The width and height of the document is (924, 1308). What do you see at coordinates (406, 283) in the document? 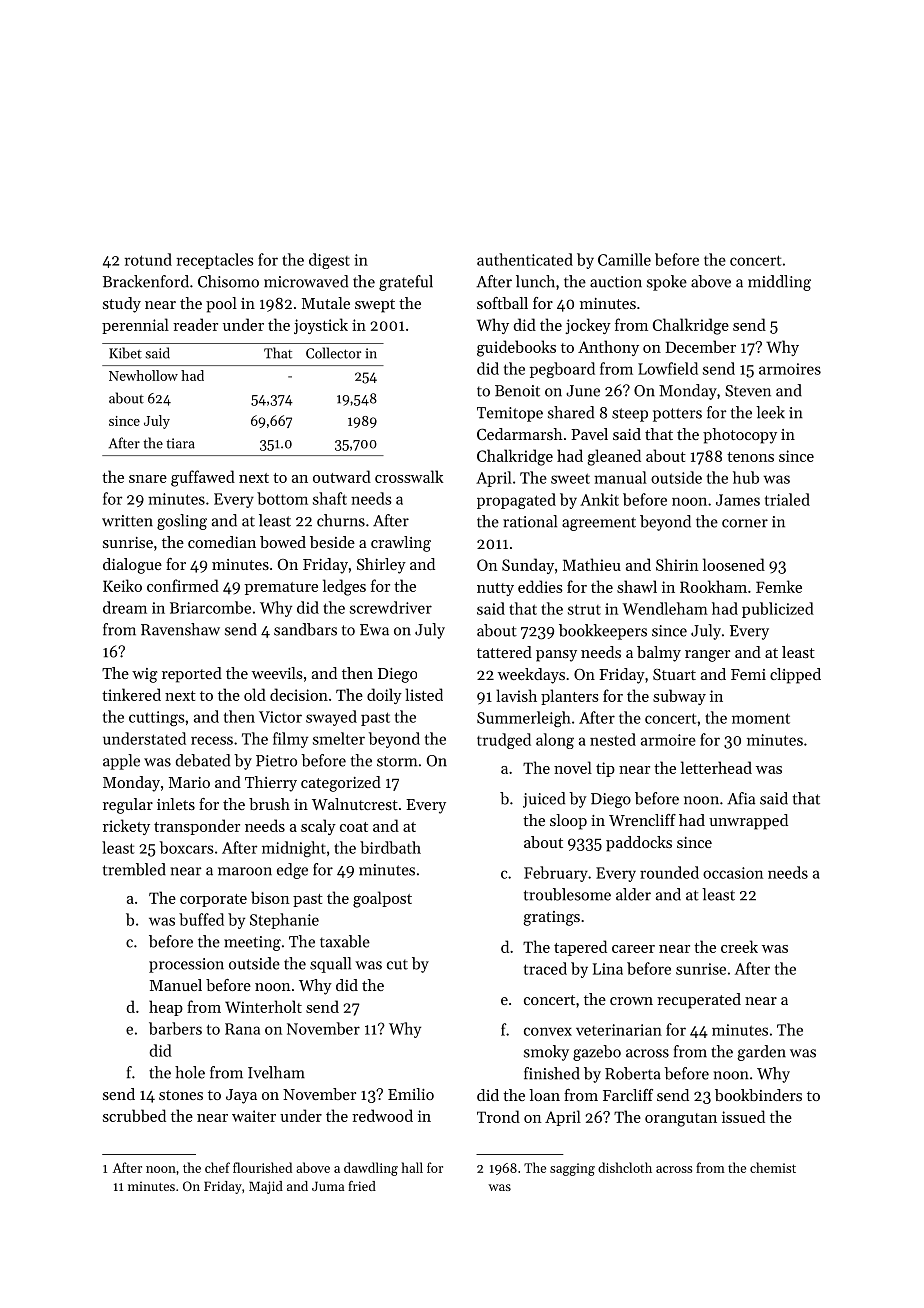
I see `grateful` at bounding box center [406, 283].
